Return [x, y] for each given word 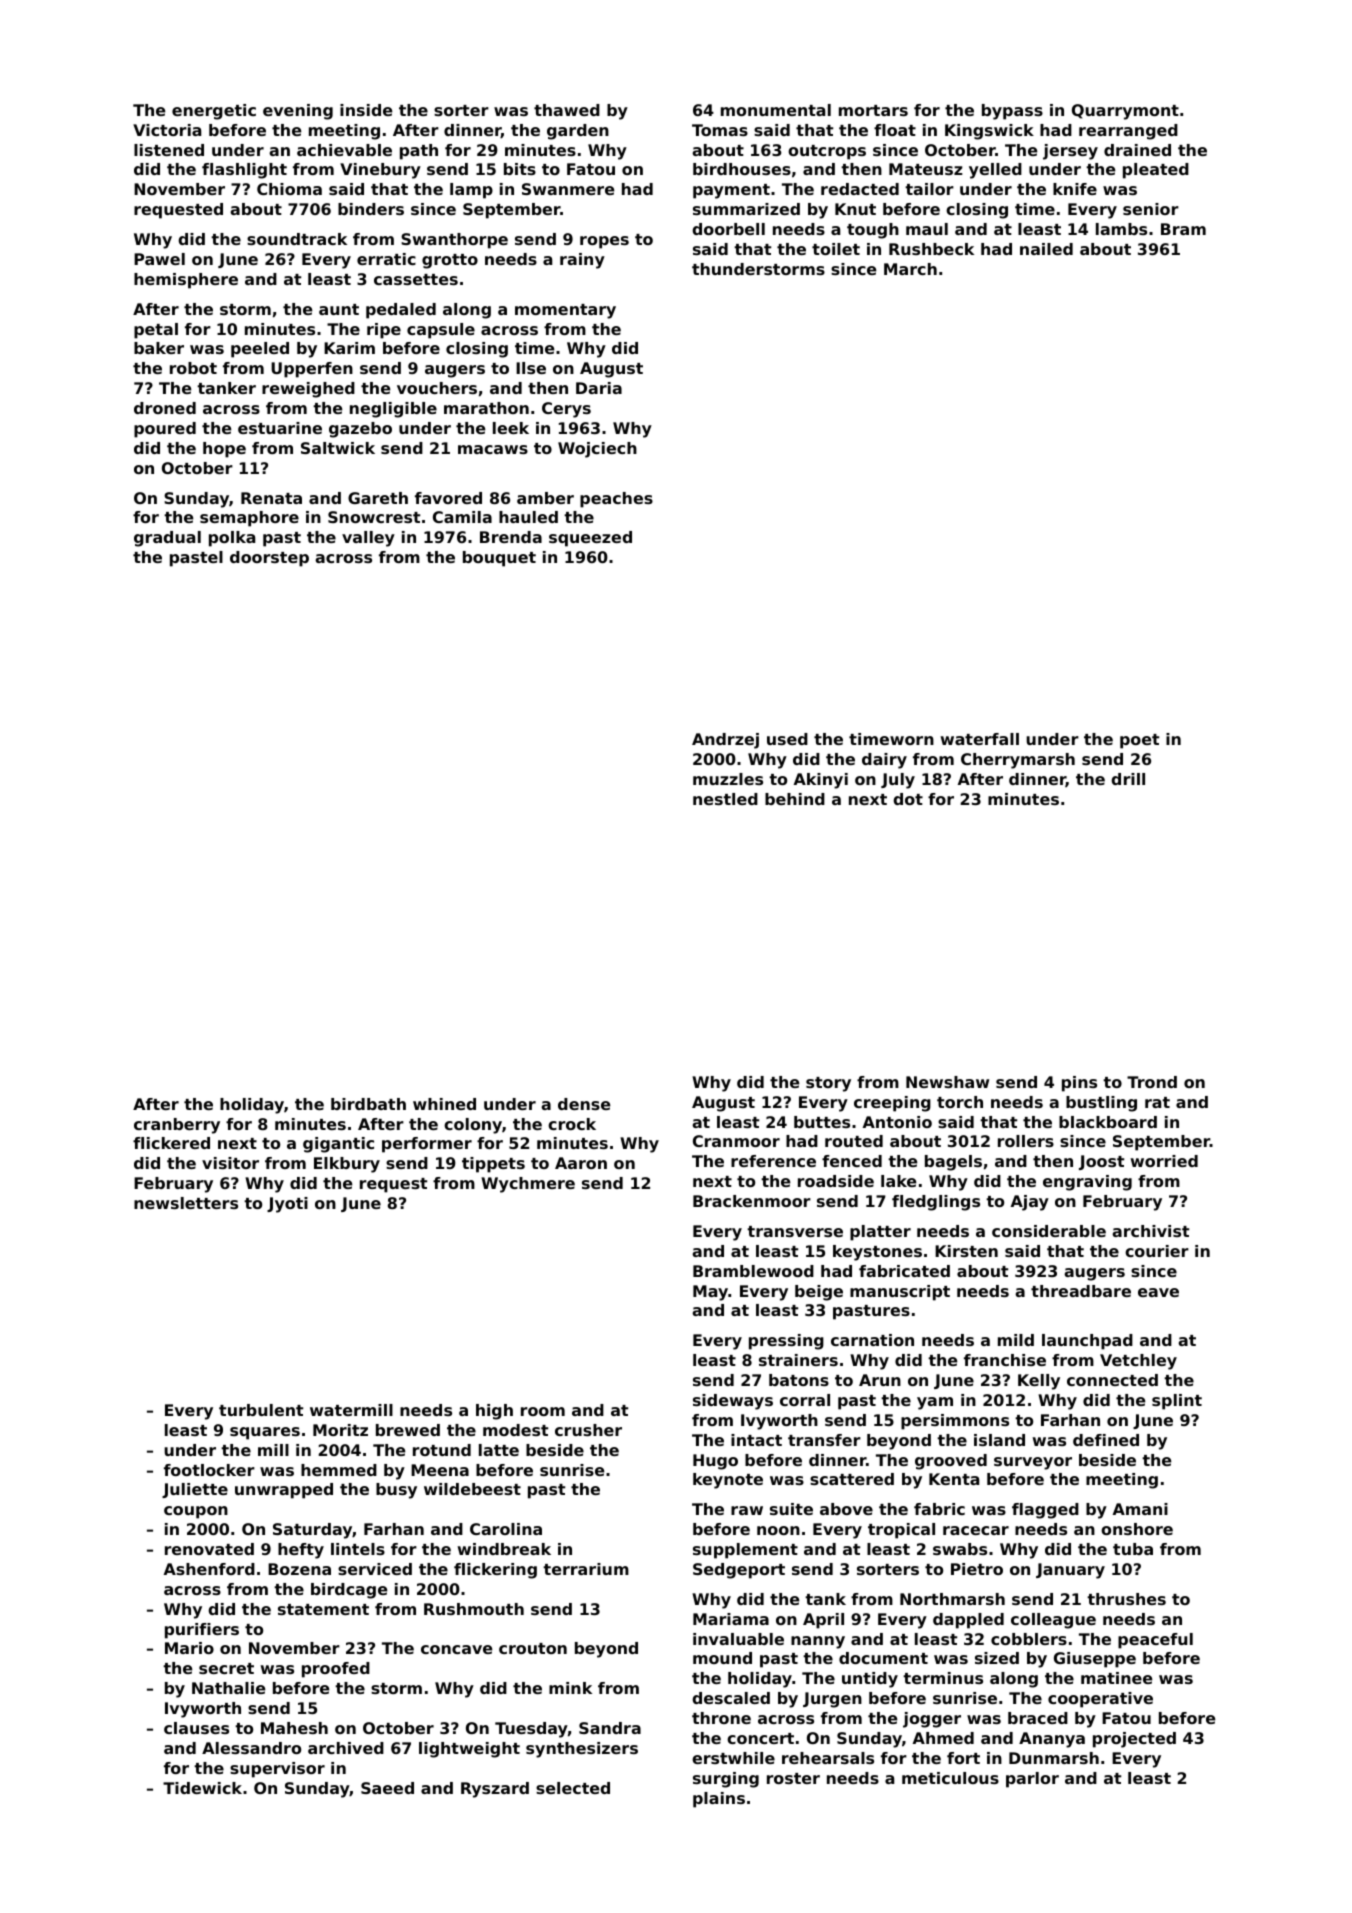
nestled [725, 799]
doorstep [269, 559]
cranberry [177, 1126]
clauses [196, 1728]
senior [1151, 209]
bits [520, 169]
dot [908, 799]
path [419, 152]
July [898, 781]
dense [584, 1104]
